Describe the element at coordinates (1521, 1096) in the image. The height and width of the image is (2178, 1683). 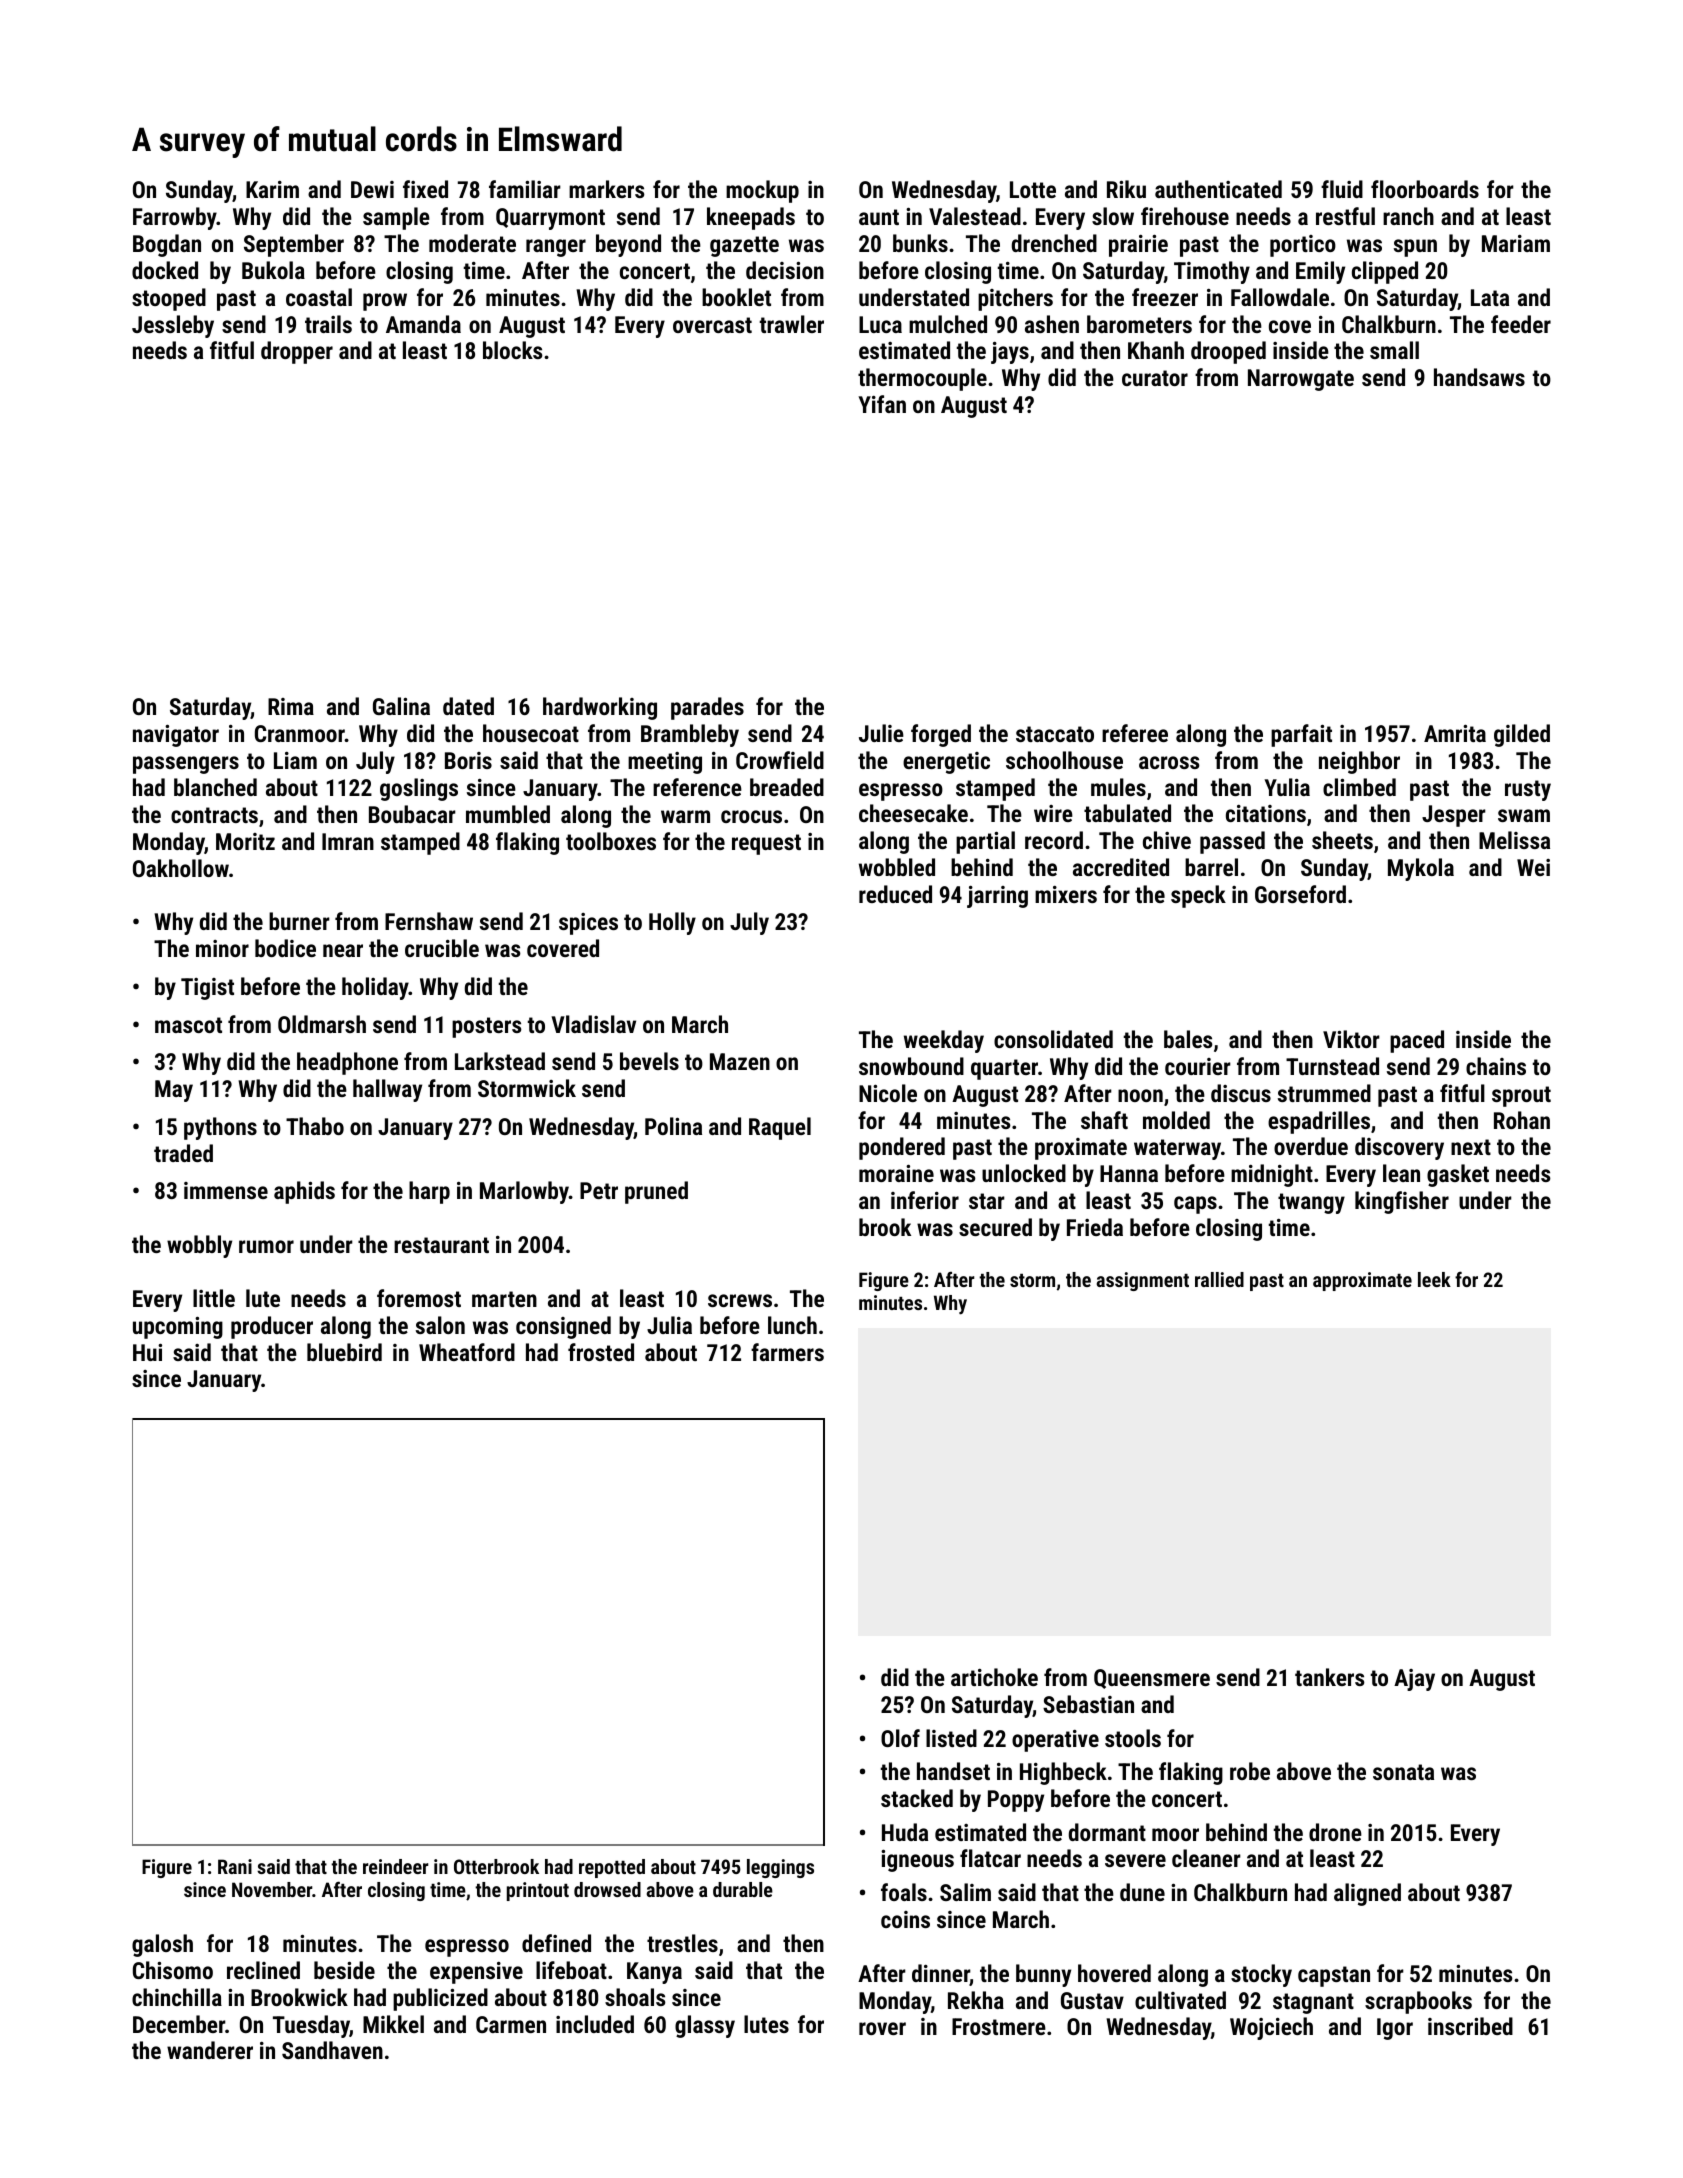
I see `sprout` at that location.
